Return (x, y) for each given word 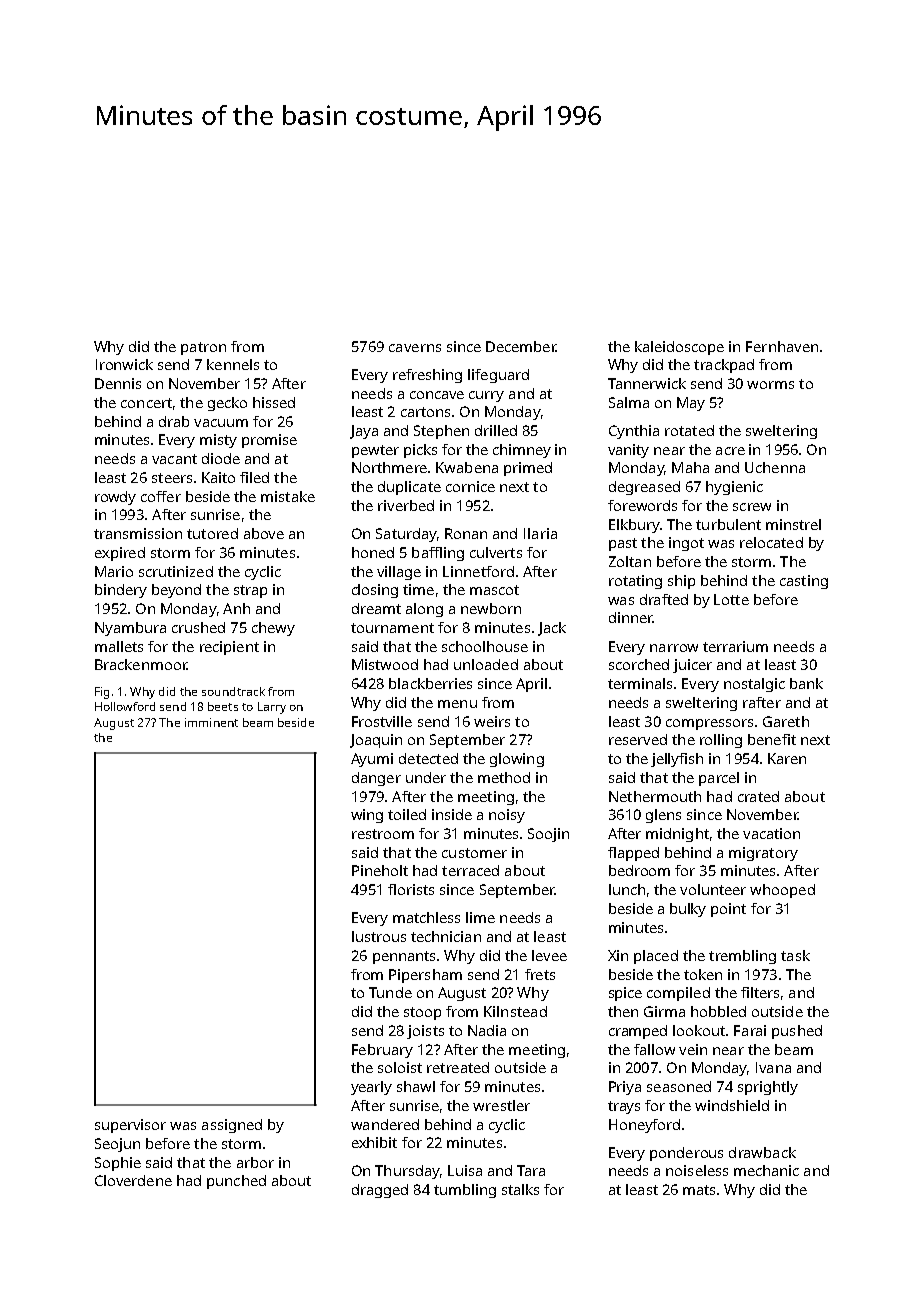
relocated (771, 542)
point (728, 910)
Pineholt (380, 870)
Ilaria (540, 533)
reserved (638, 739)
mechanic (766, 1170)
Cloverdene (133, 1180)
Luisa (465, 1170)
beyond (176, 591)
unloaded (486, 664)
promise (269, 441)
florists (411, 889)
